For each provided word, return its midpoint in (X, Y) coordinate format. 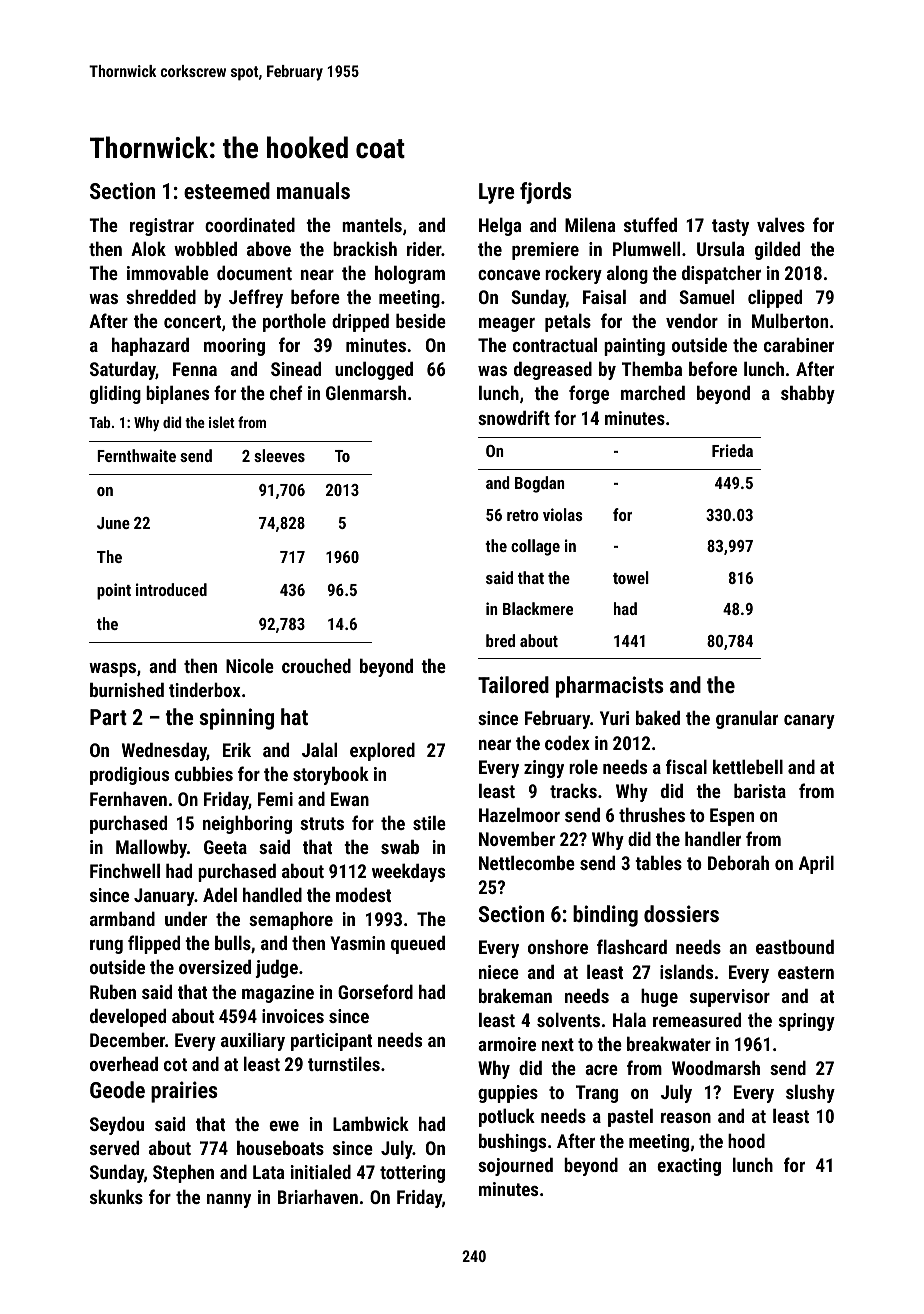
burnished (127, 689)
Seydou (117, 1125)
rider (424, 248)
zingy (544, 769)
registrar (162, 227)
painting (634, 347)
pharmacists (610, 687)
